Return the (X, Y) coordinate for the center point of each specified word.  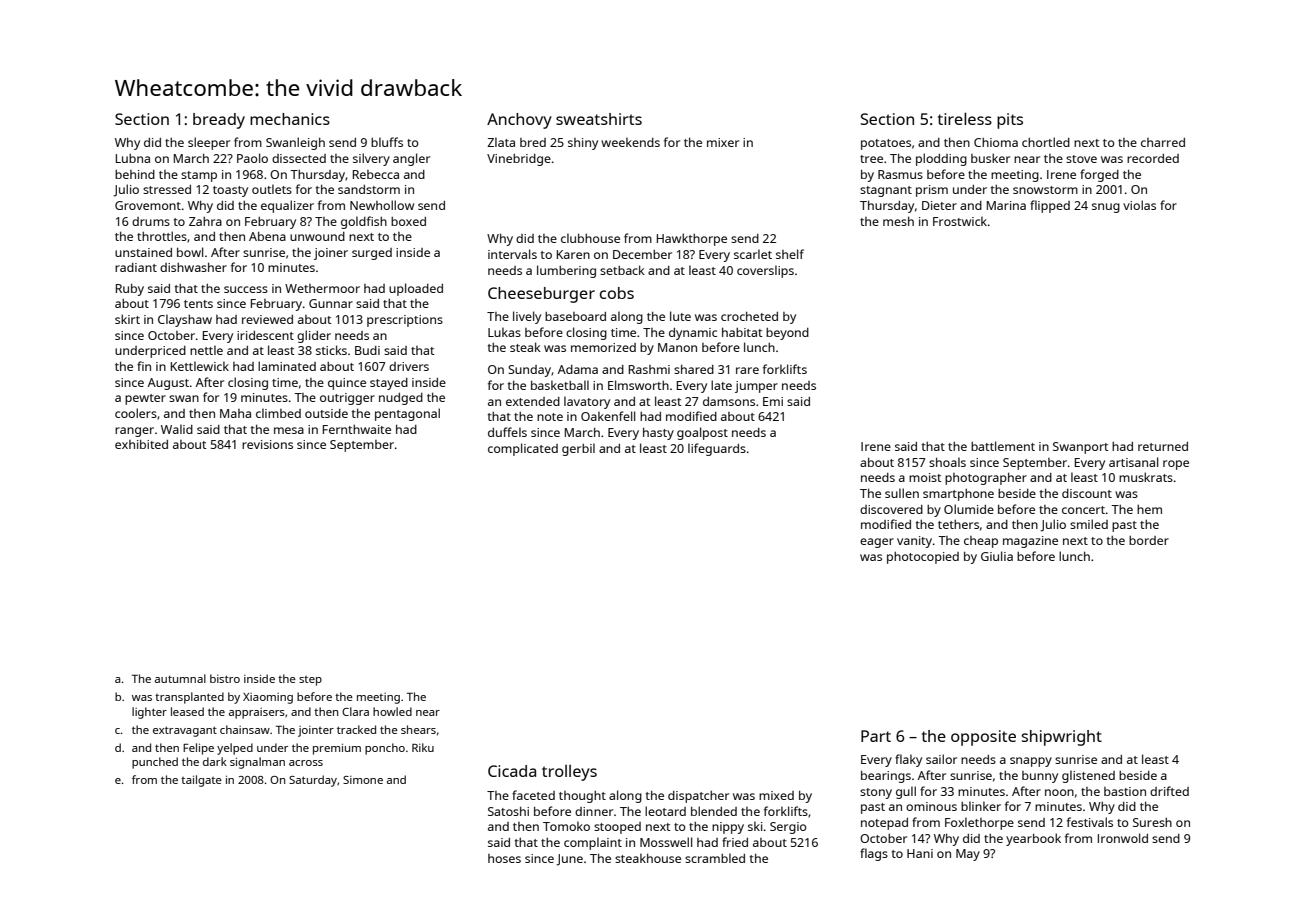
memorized (603, 347)
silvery (371, 159)
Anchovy (519, 121)
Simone (363, 780)
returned (1163, 446)
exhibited (141, 444)
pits (1010, 121)
